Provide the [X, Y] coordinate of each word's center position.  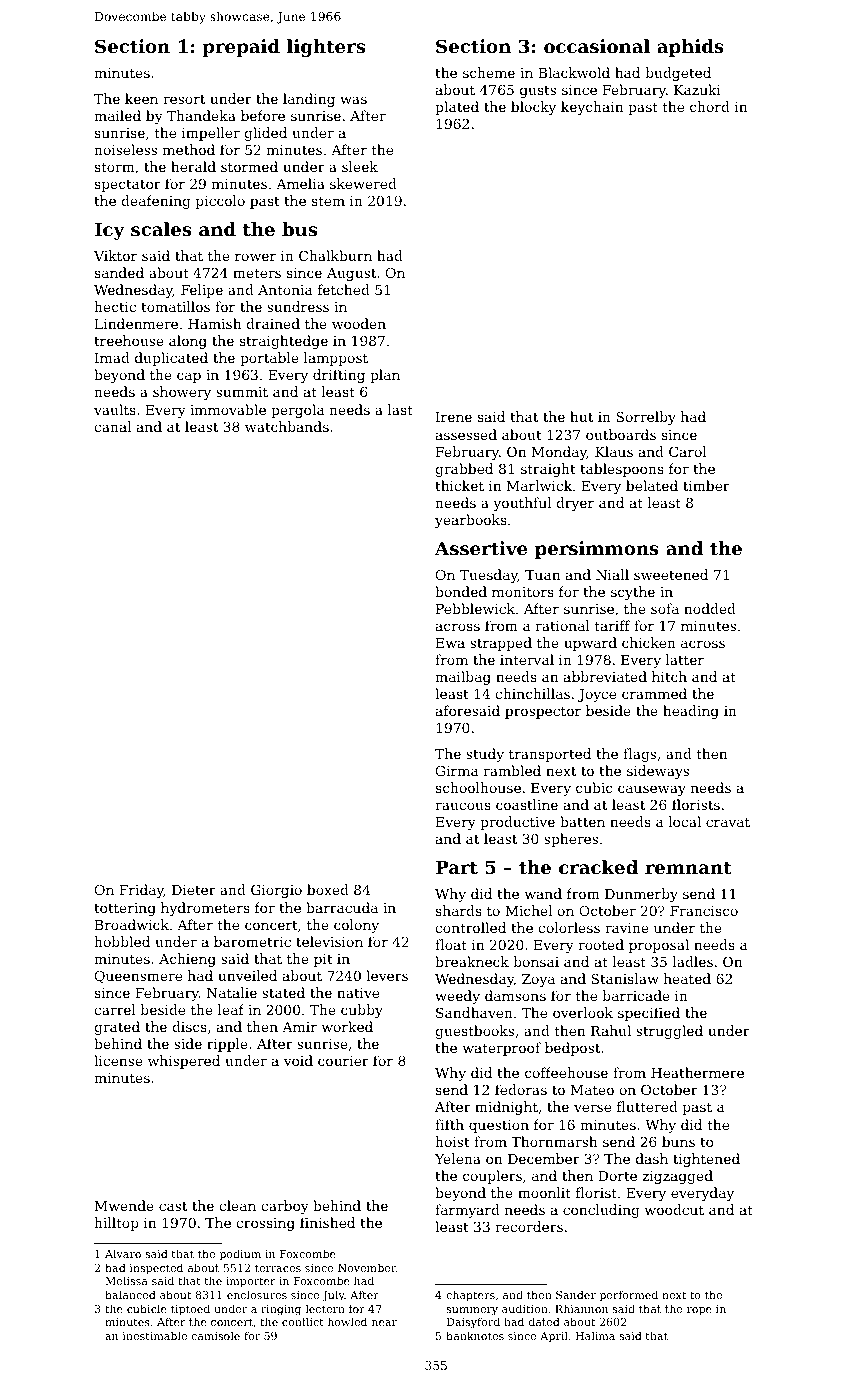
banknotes [475, 1335]
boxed [328, 889]
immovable [228, 409]
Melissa [127, 1280]
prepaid [241, 48]
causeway [652, 790]
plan [385, 376]
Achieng [187, 960]
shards [459, 910]
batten [582, 821]
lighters [326, 48]
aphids [690, 48]
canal [112, 426]
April [554, 1337]
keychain [592, 108]
